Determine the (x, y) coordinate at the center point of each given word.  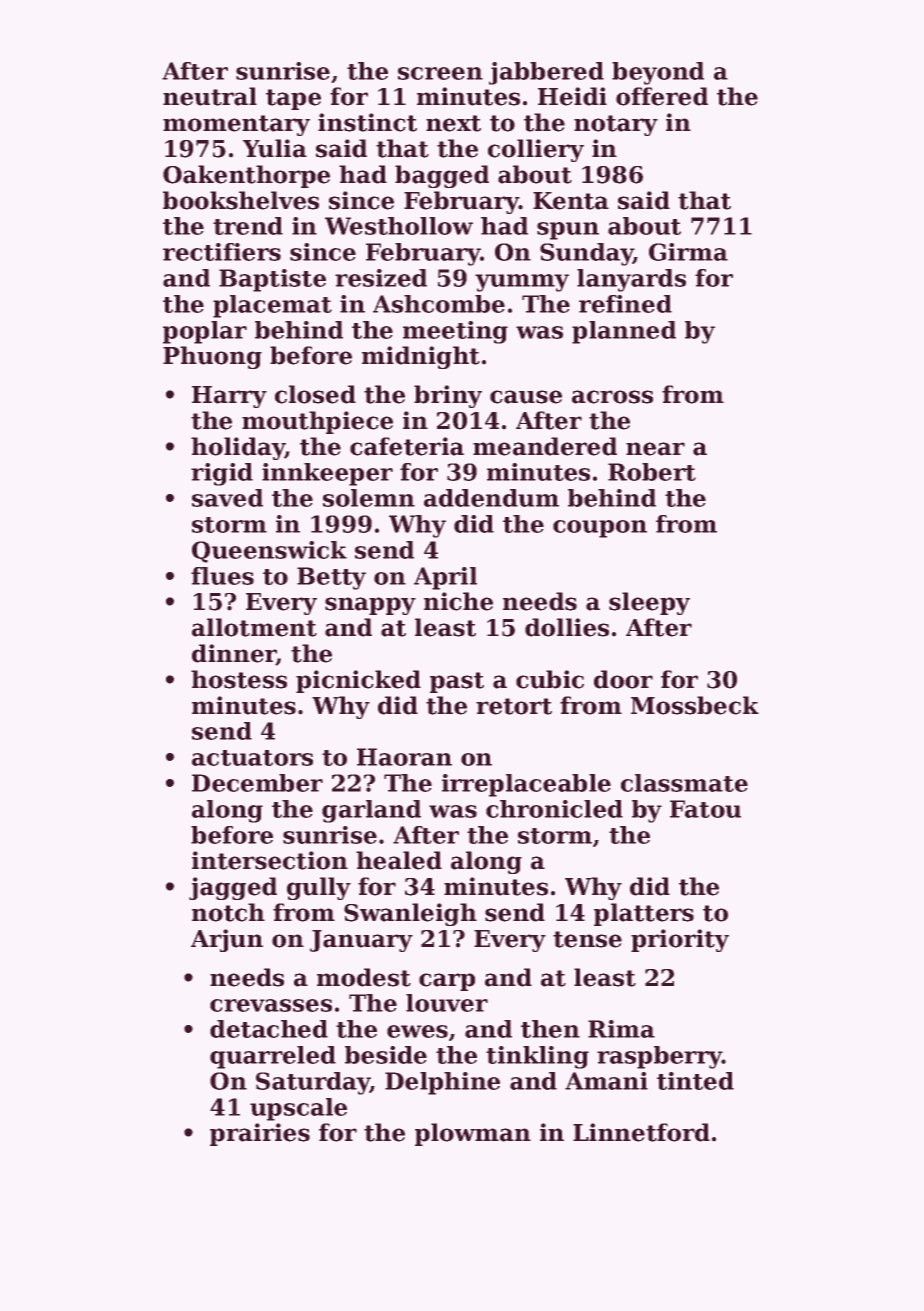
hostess (239, 679)
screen (440, 73)
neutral (210, 96)
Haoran (404, 757)
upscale (298, 1109)
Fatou (705, 809)
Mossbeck (695, 705)
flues (222, 576)
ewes (417, 1031)
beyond (658, 73)
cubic (550, 679)
